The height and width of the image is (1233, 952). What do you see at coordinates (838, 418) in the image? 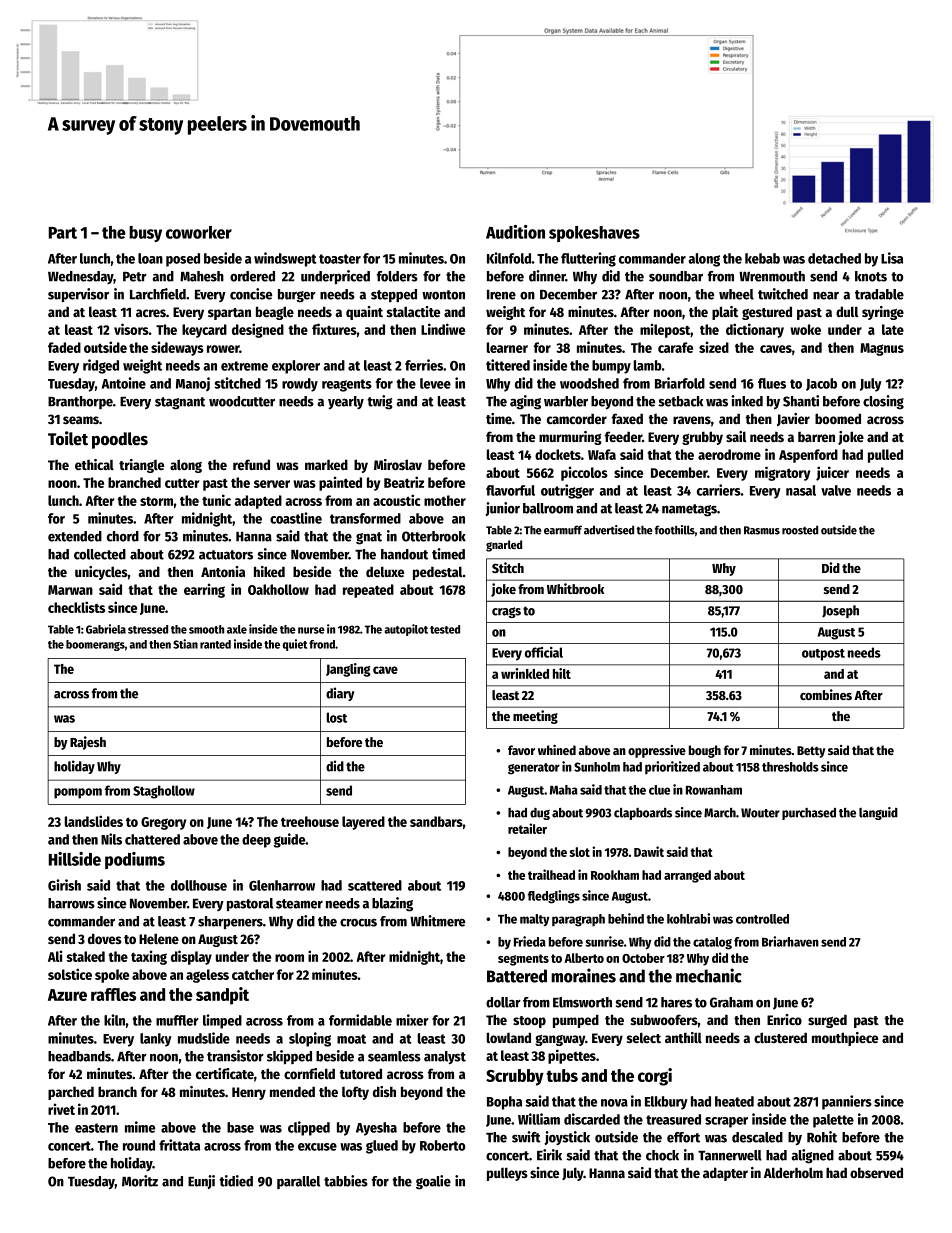
I see `boomed` at bounding box center [838, 418].
